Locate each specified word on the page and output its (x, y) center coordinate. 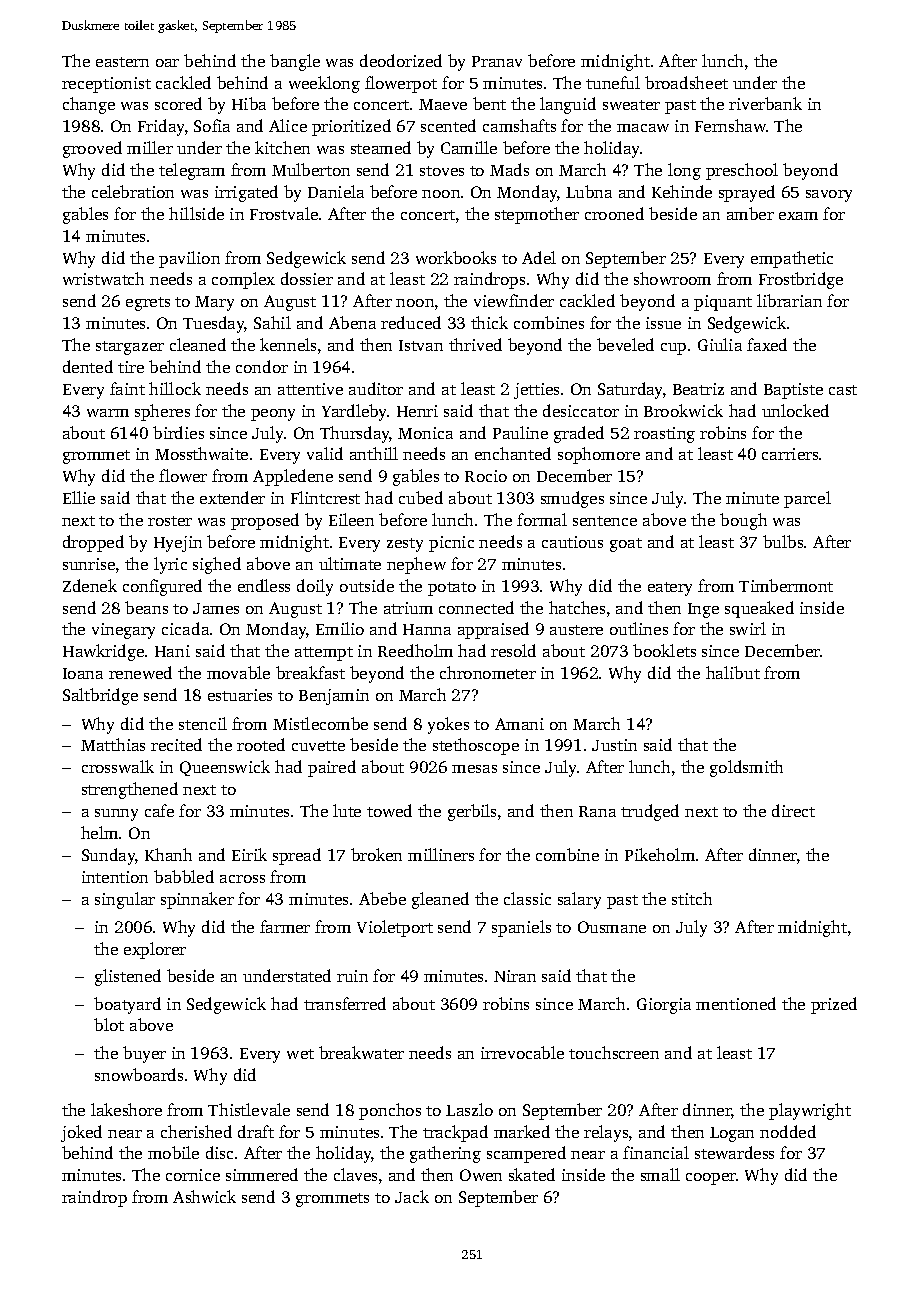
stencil (203, 723)
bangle (295, 62)
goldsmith (746, 768)
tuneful (613, 82)
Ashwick (204, 1196)
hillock (175, 388)
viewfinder (514, 300)
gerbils (472, 812)
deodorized (401, 60)
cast (843, 390)
